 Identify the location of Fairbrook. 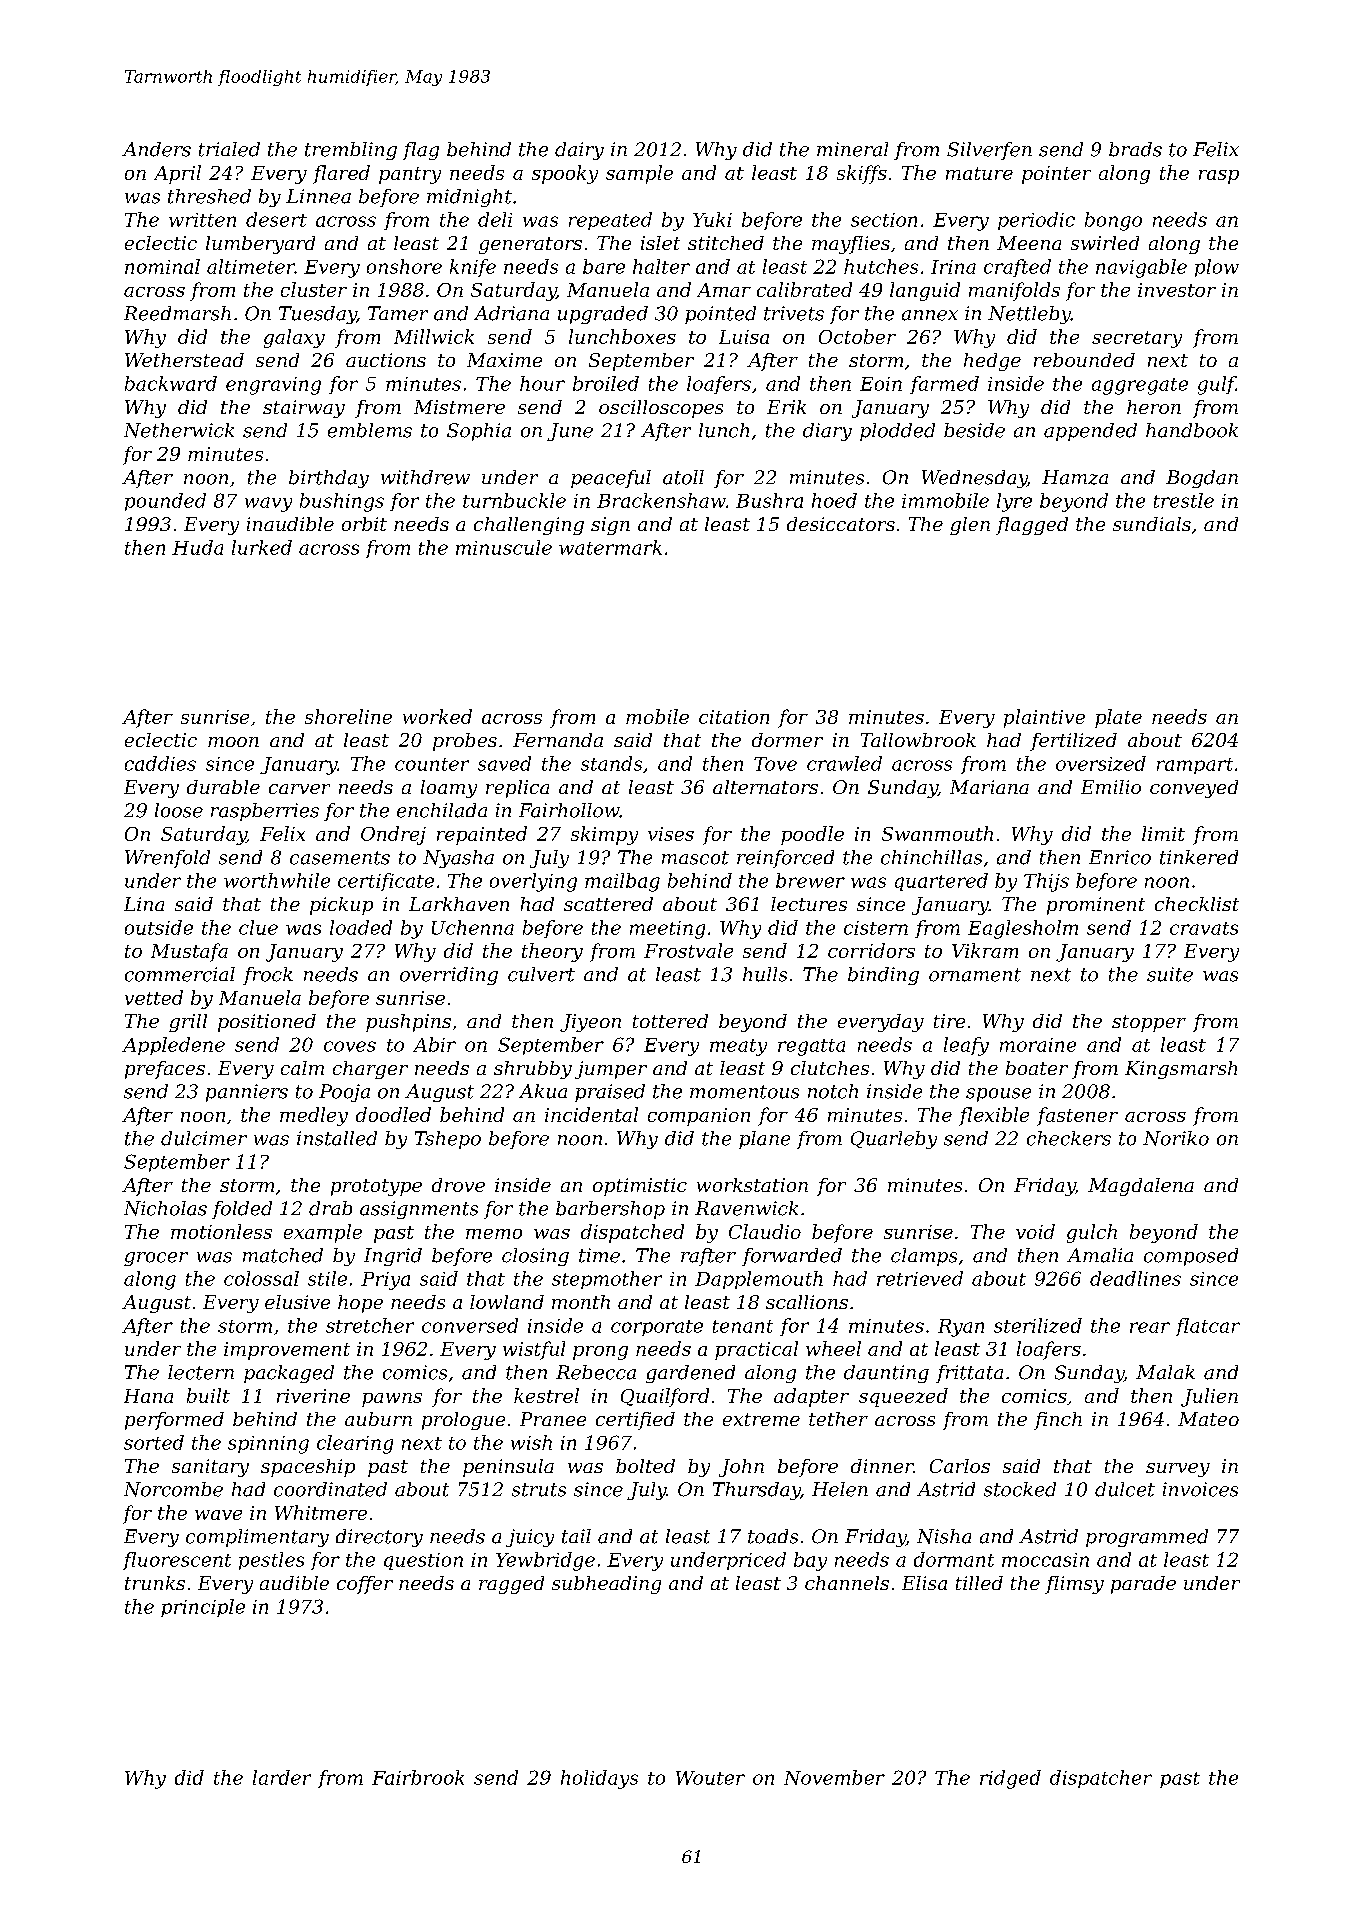
(418, 1777).
